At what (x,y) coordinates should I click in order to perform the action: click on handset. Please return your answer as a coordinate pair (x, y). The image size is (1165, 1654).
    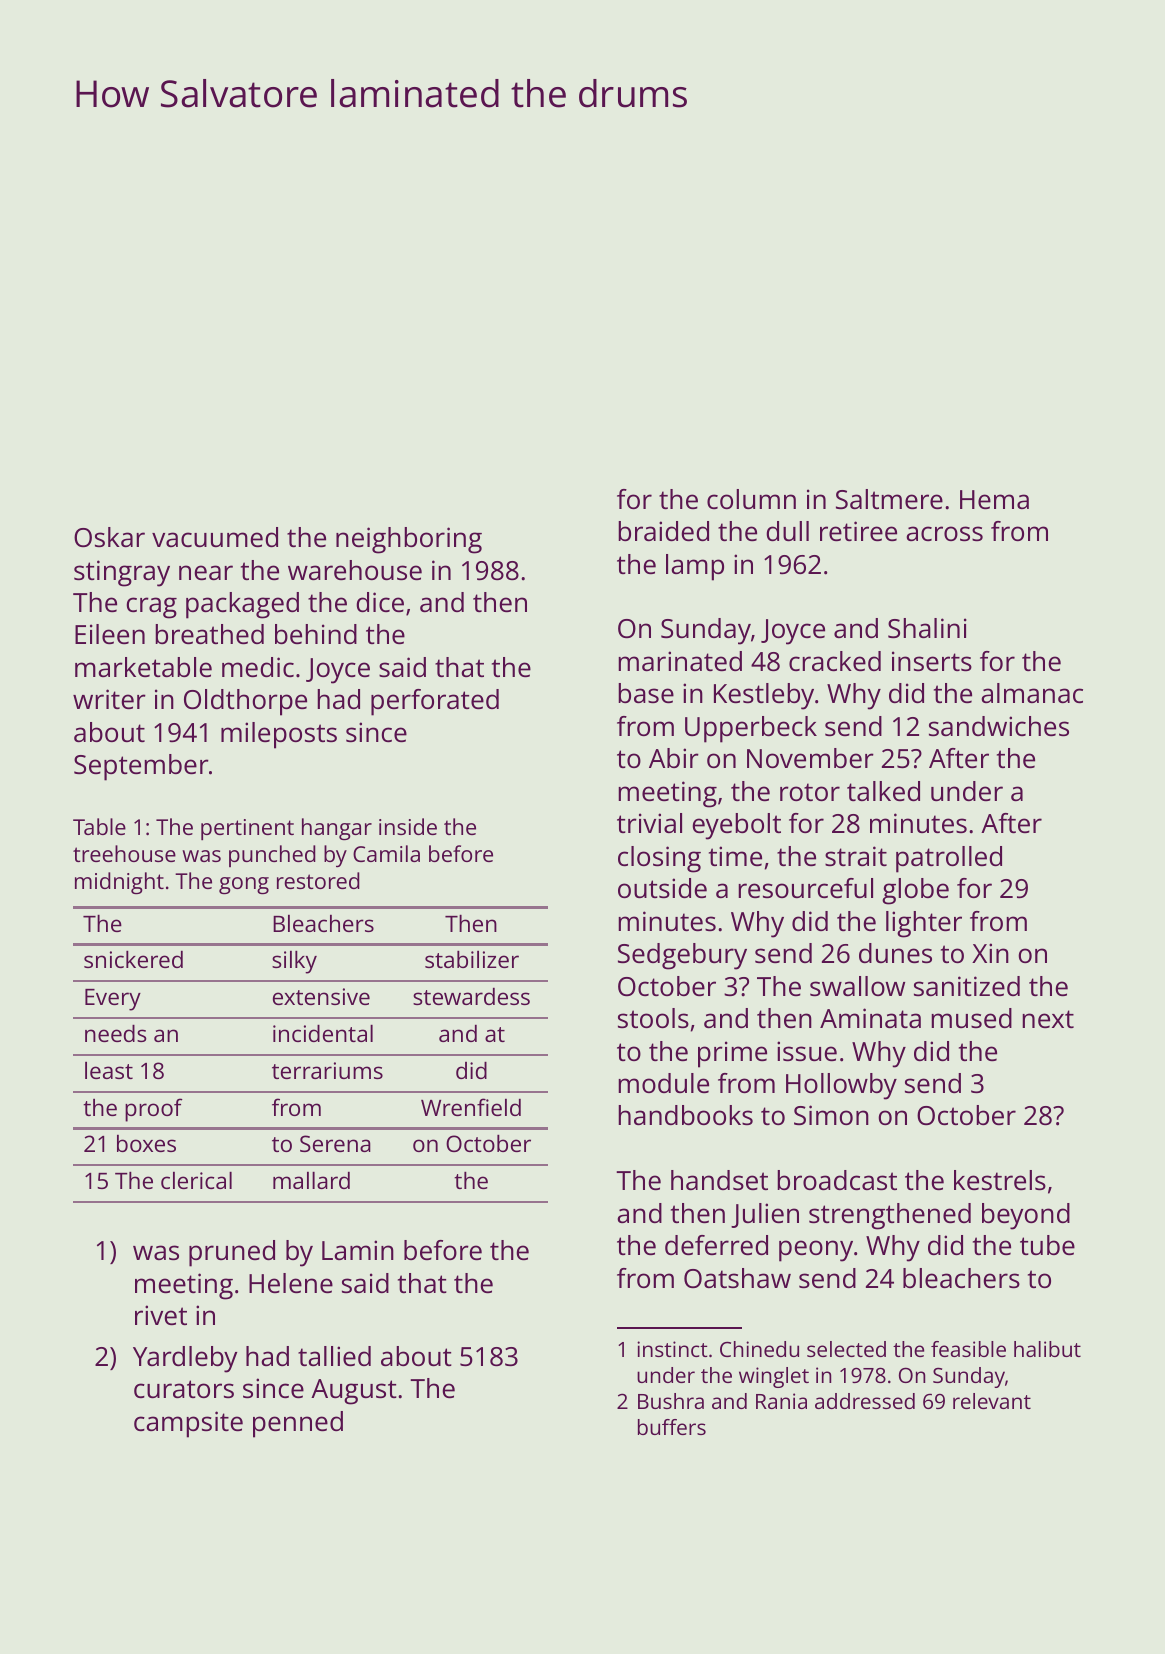
    Looking at the image, I should click on (719, 1180).
